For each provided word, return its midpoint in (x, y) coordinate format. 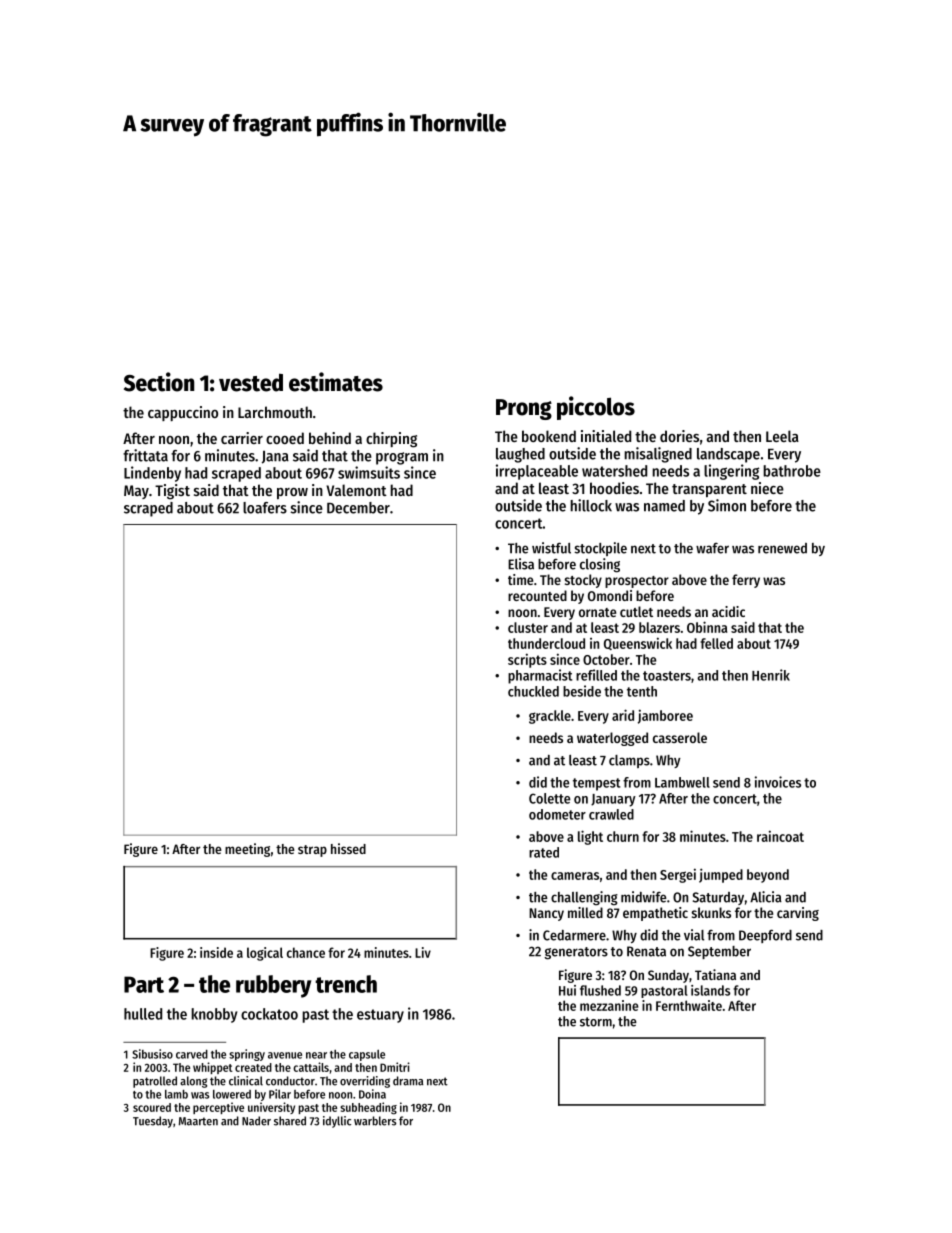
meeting (247, 850)
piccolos (596, 408)
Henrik (771, 675)
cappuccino (183, 413)
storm (596, 1022)
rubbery (274, 986)
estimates (336, 382)
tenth (642, 691)
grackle (550, 717)
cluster (528, 627)
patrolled (155, 1082)
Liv (423, 952)
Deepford (765, 936)
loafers (265, 508)
